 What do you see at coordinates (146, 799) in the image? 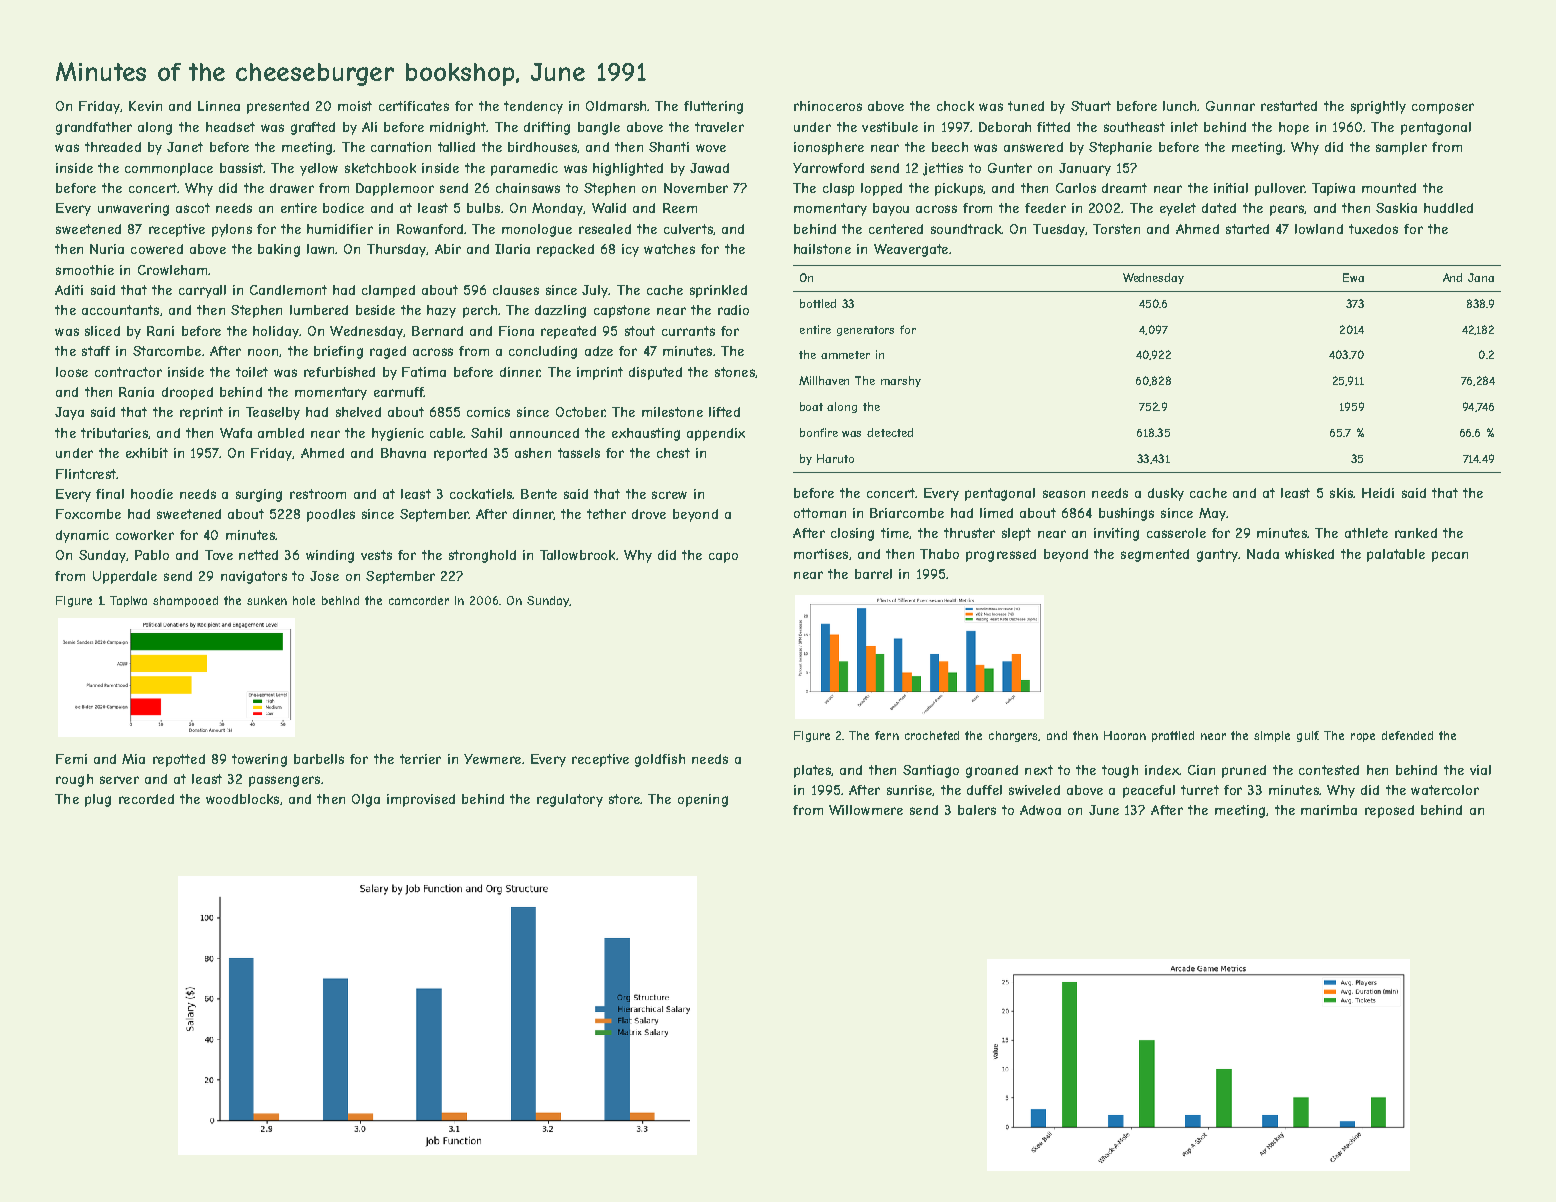
I see `recorded` at bounding box center [146, 799].
